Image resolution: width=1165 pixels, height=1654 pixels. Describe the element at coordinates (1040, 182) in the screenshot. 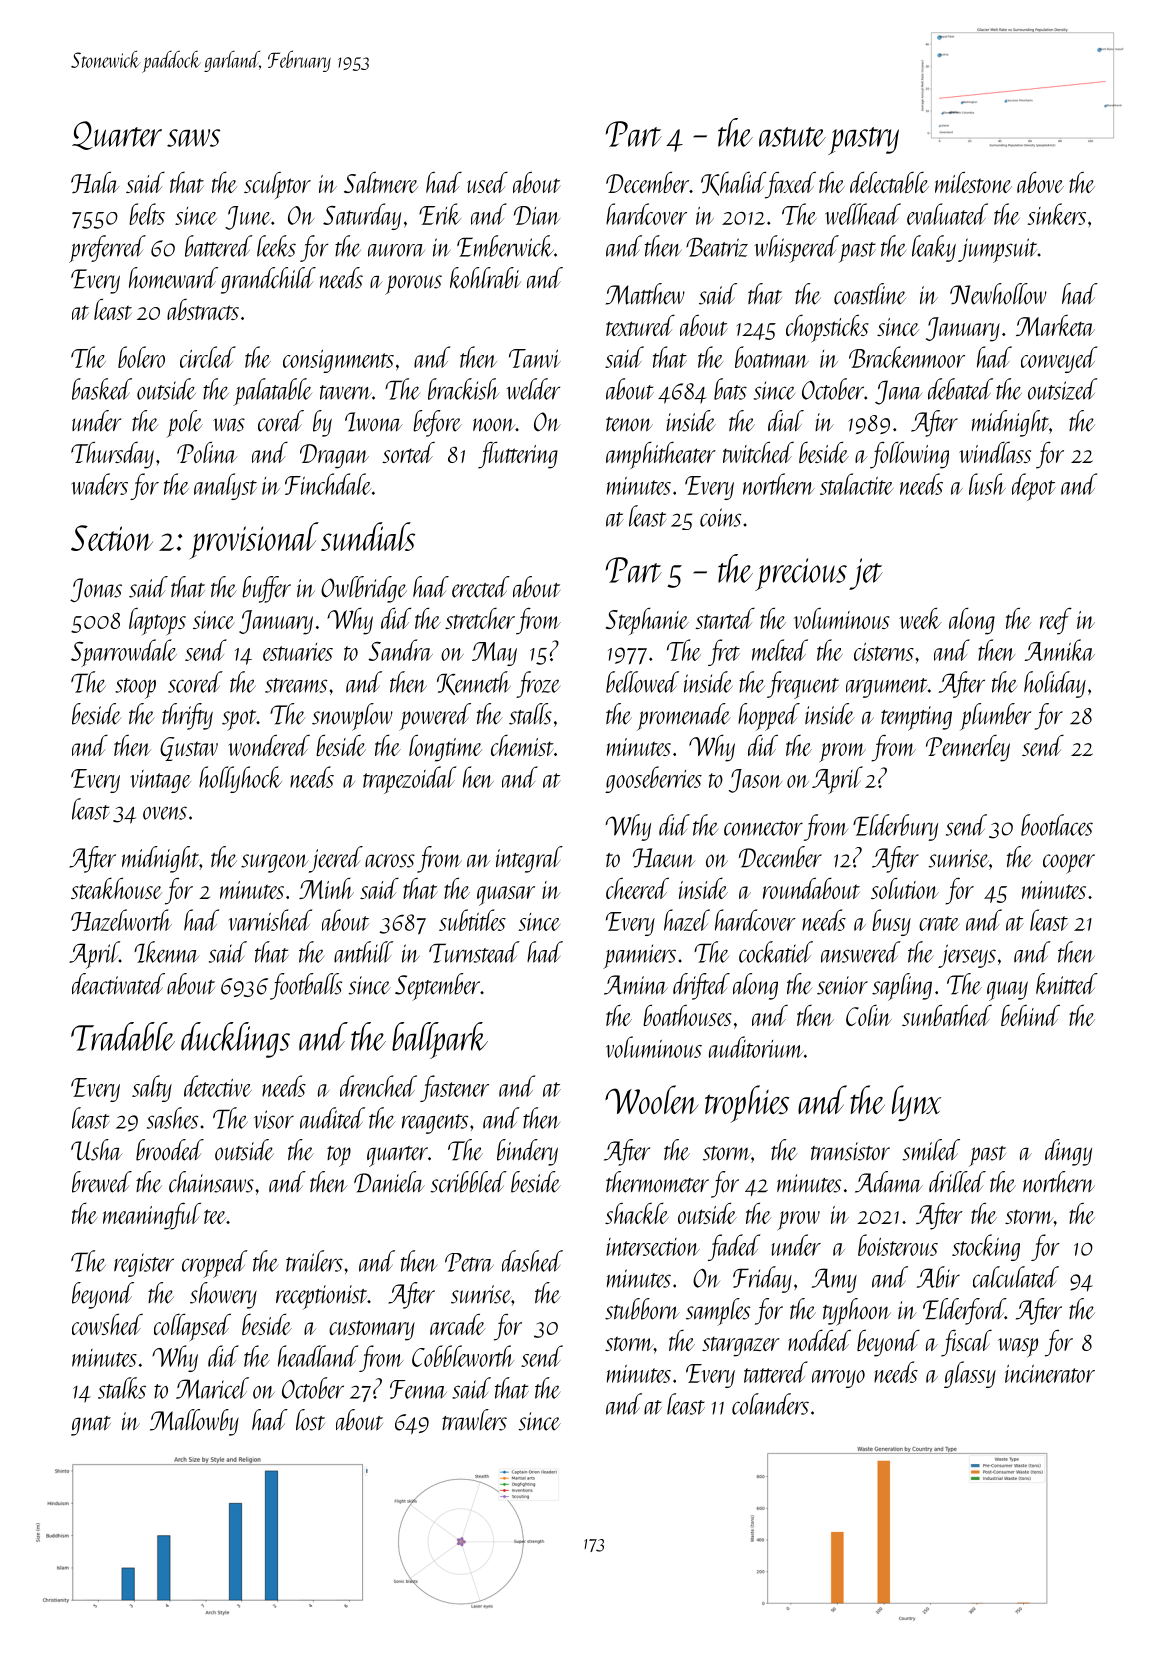

I see `above` at that location.
